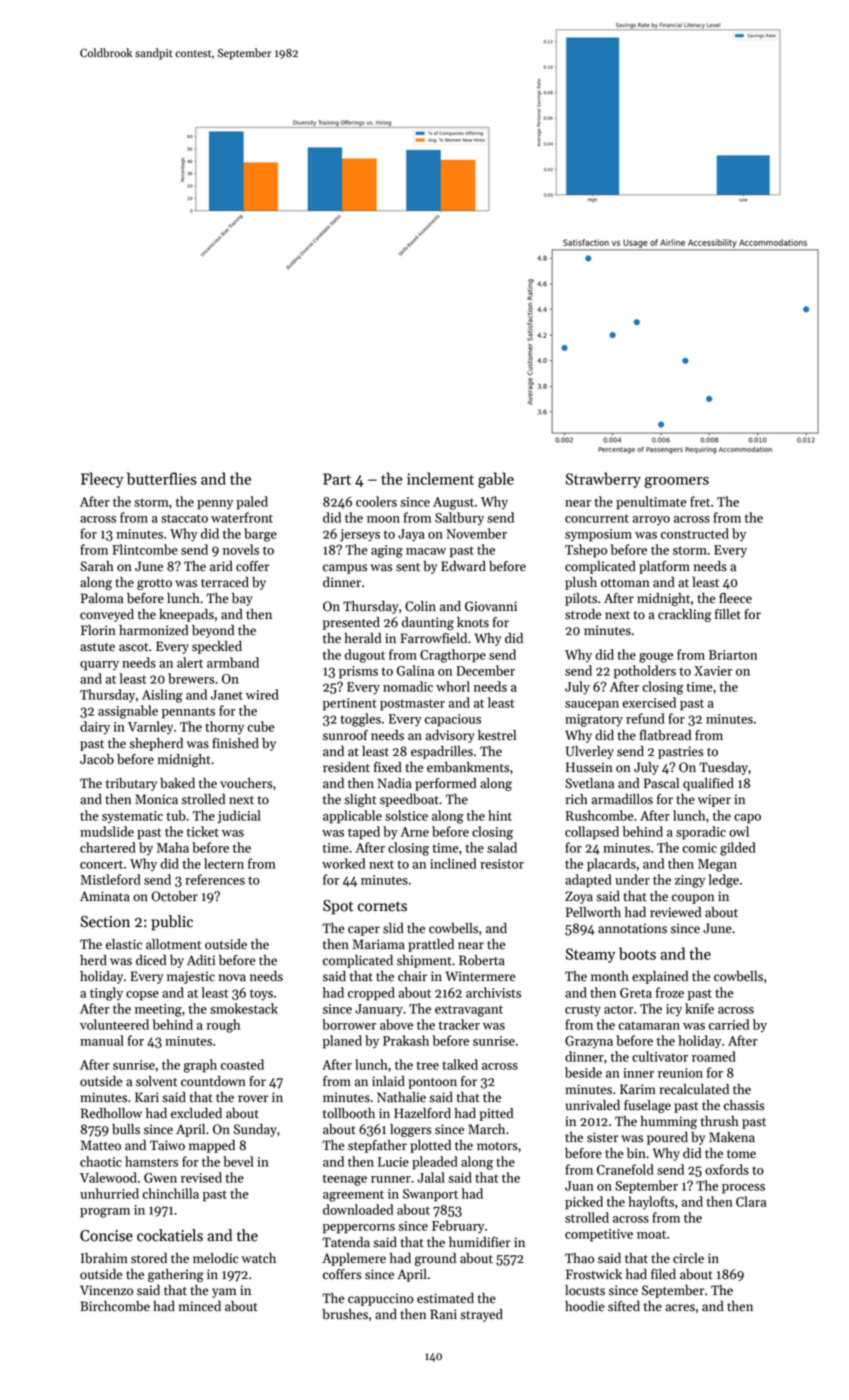 This image has height=1400, width=849. I want to click on hoodie, so click(584, 1306).
